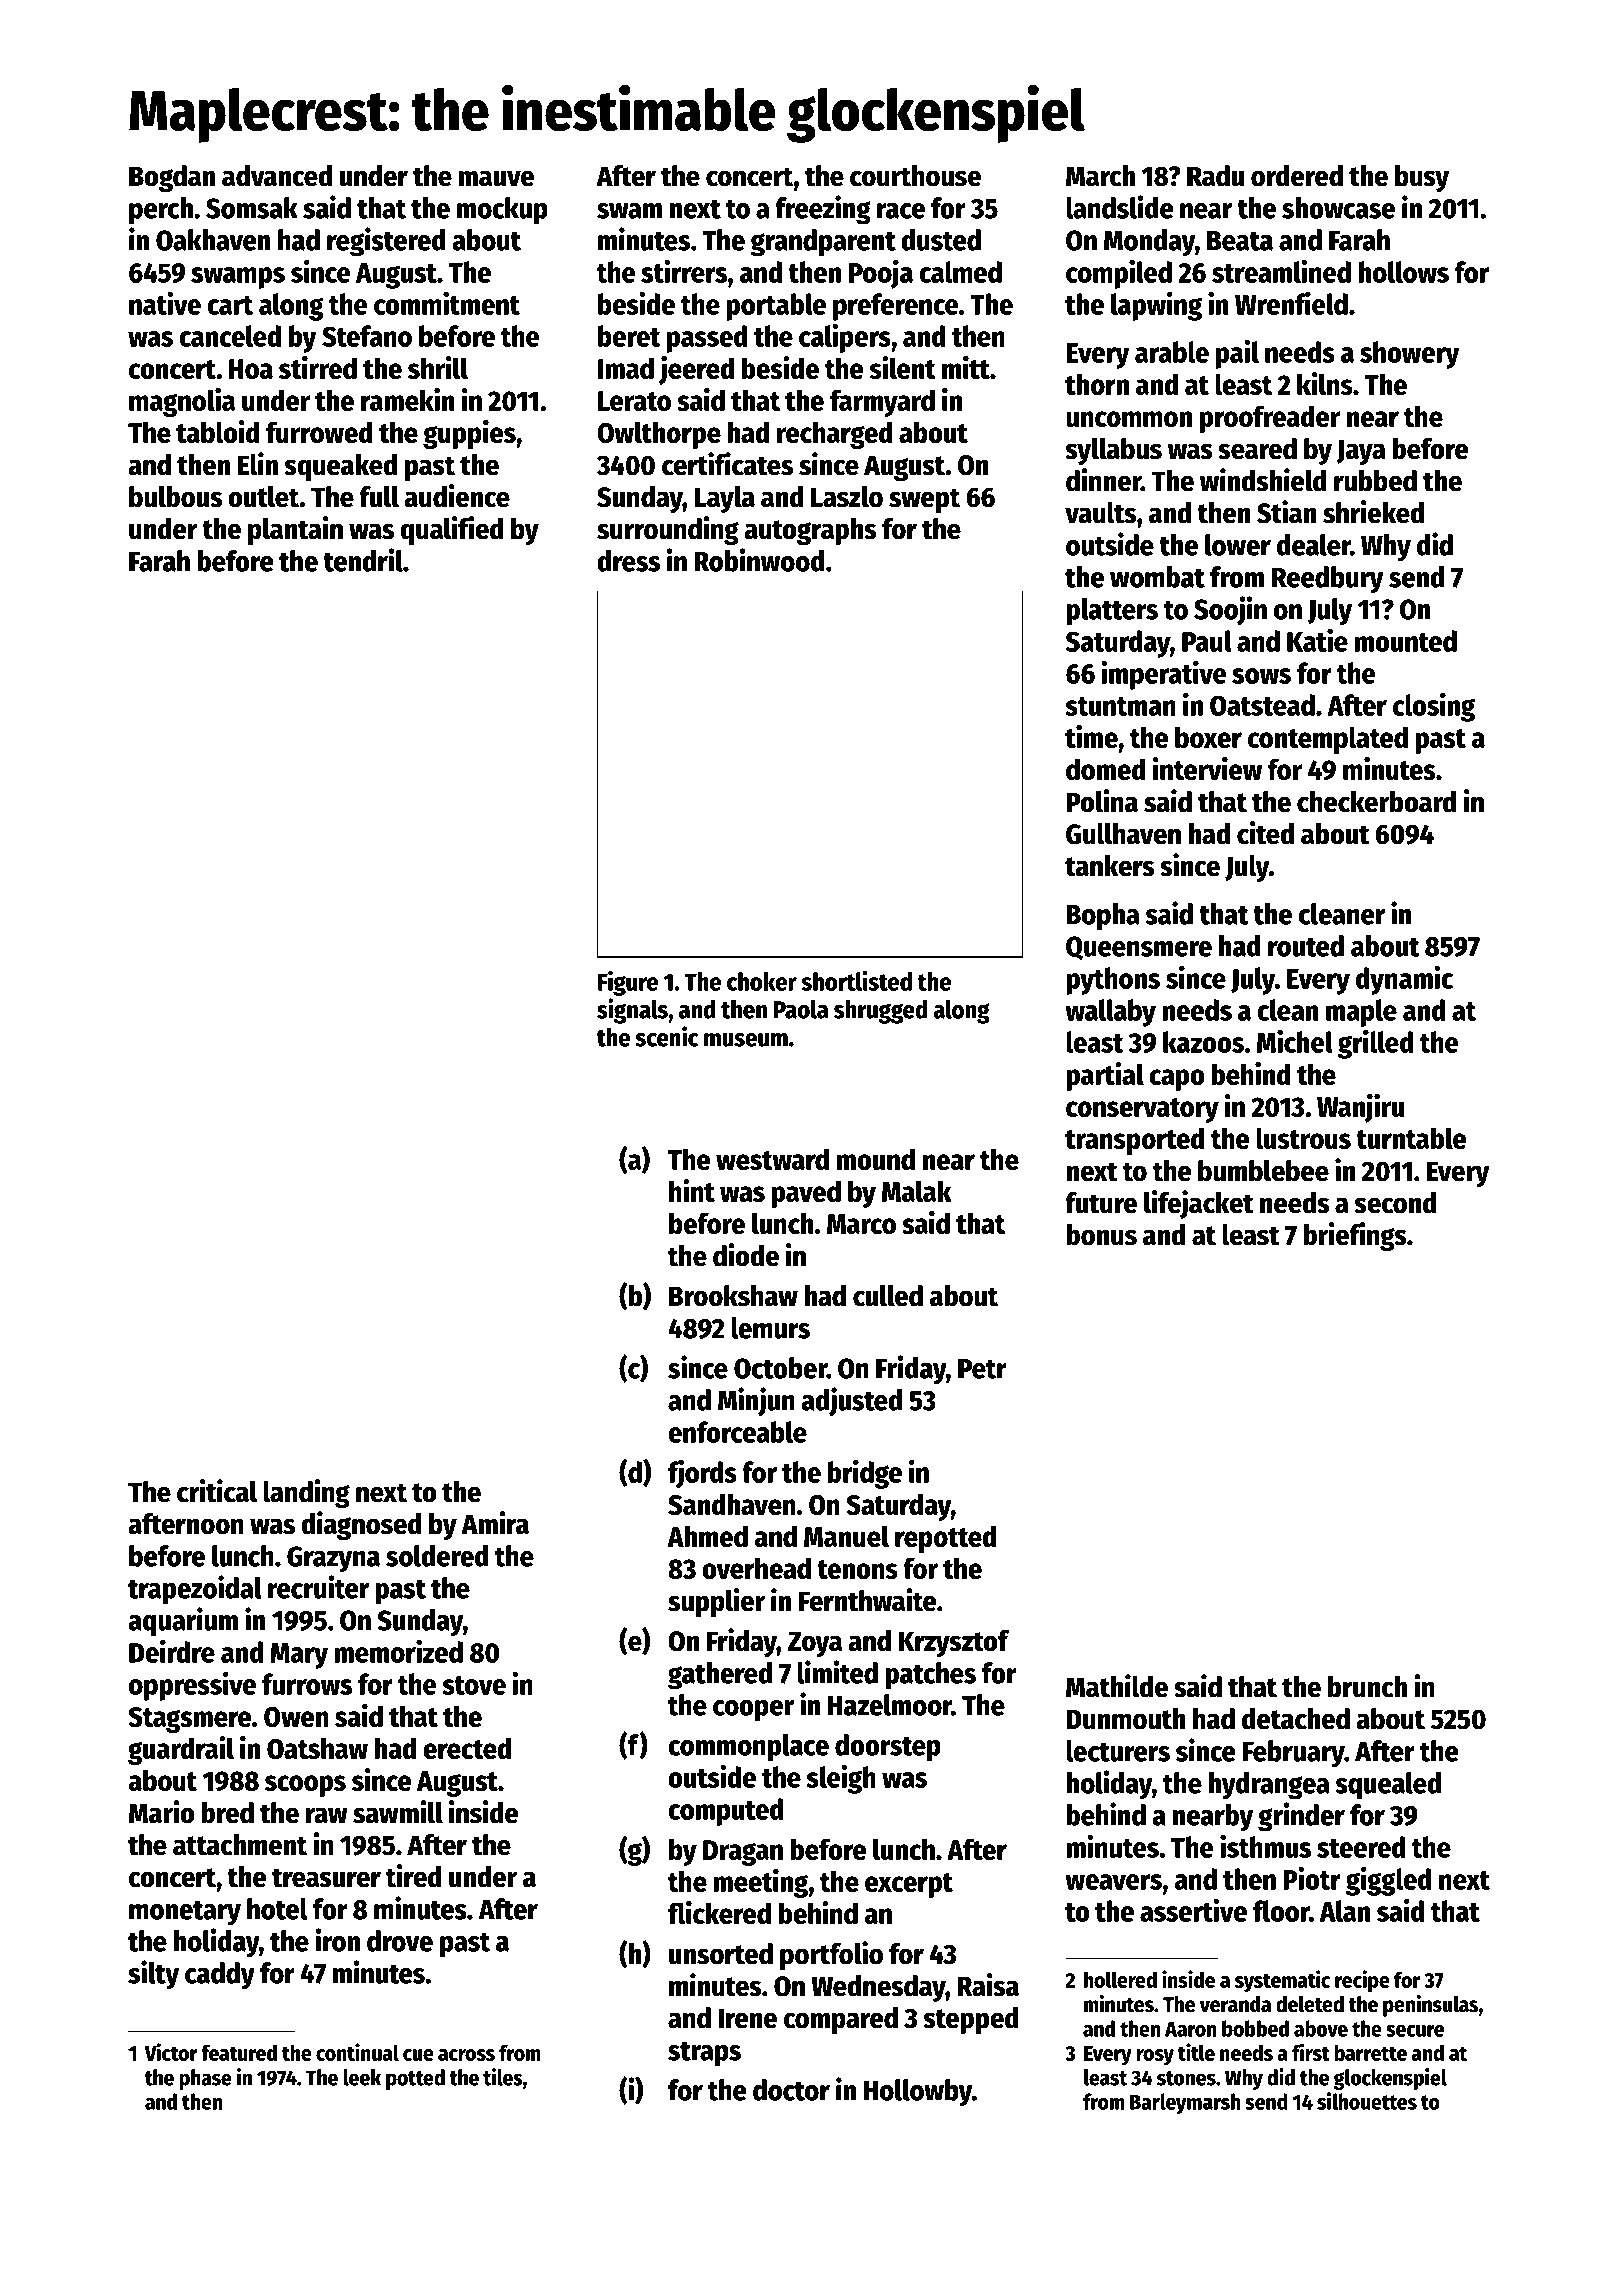  What do you see at coordinates (917, 2093) in the image?
I see `Hollowby` at bounding box center [917, 2093].
